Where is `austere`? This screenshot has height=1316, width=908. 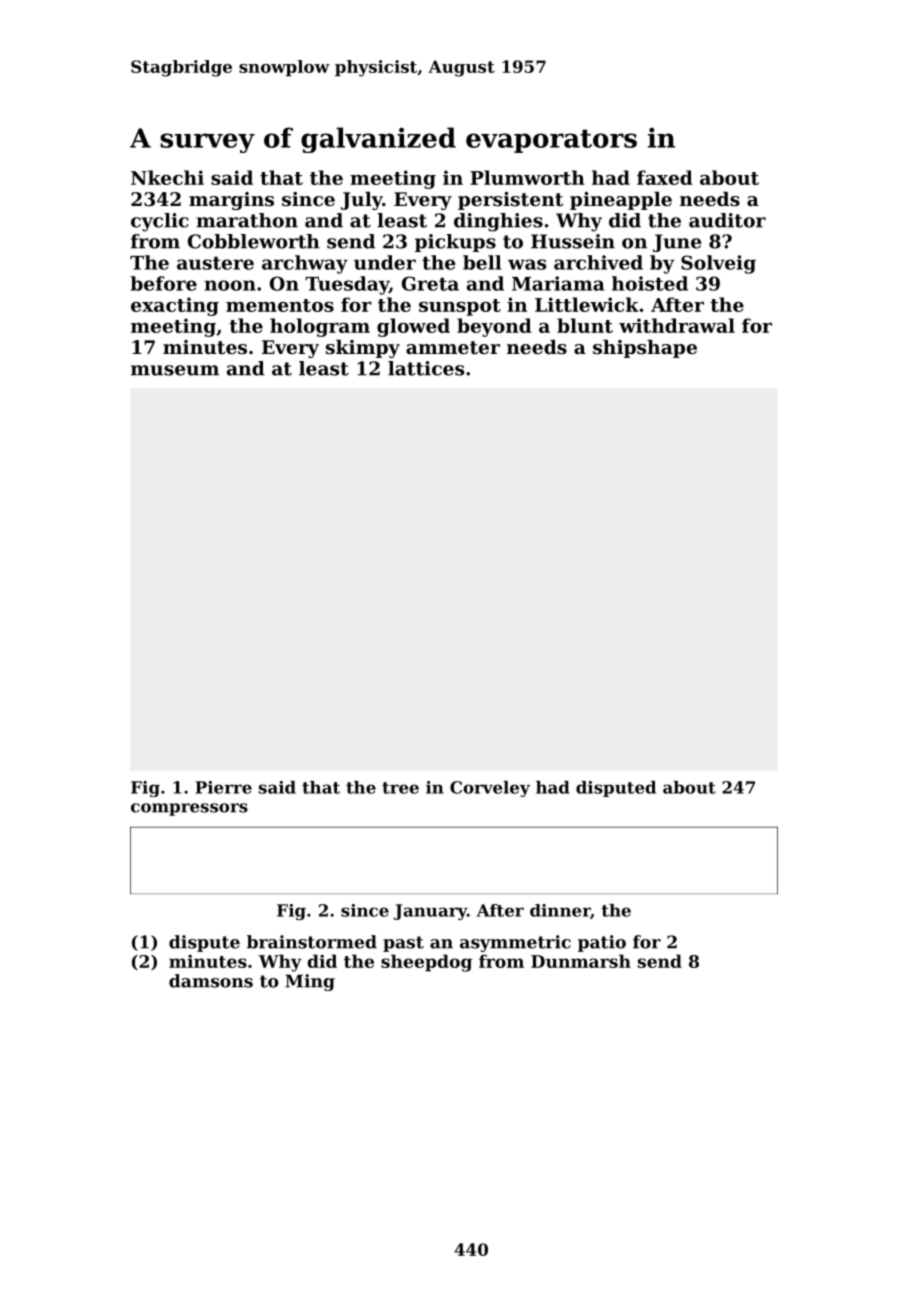
austere is located at coordinates (215, 263).
